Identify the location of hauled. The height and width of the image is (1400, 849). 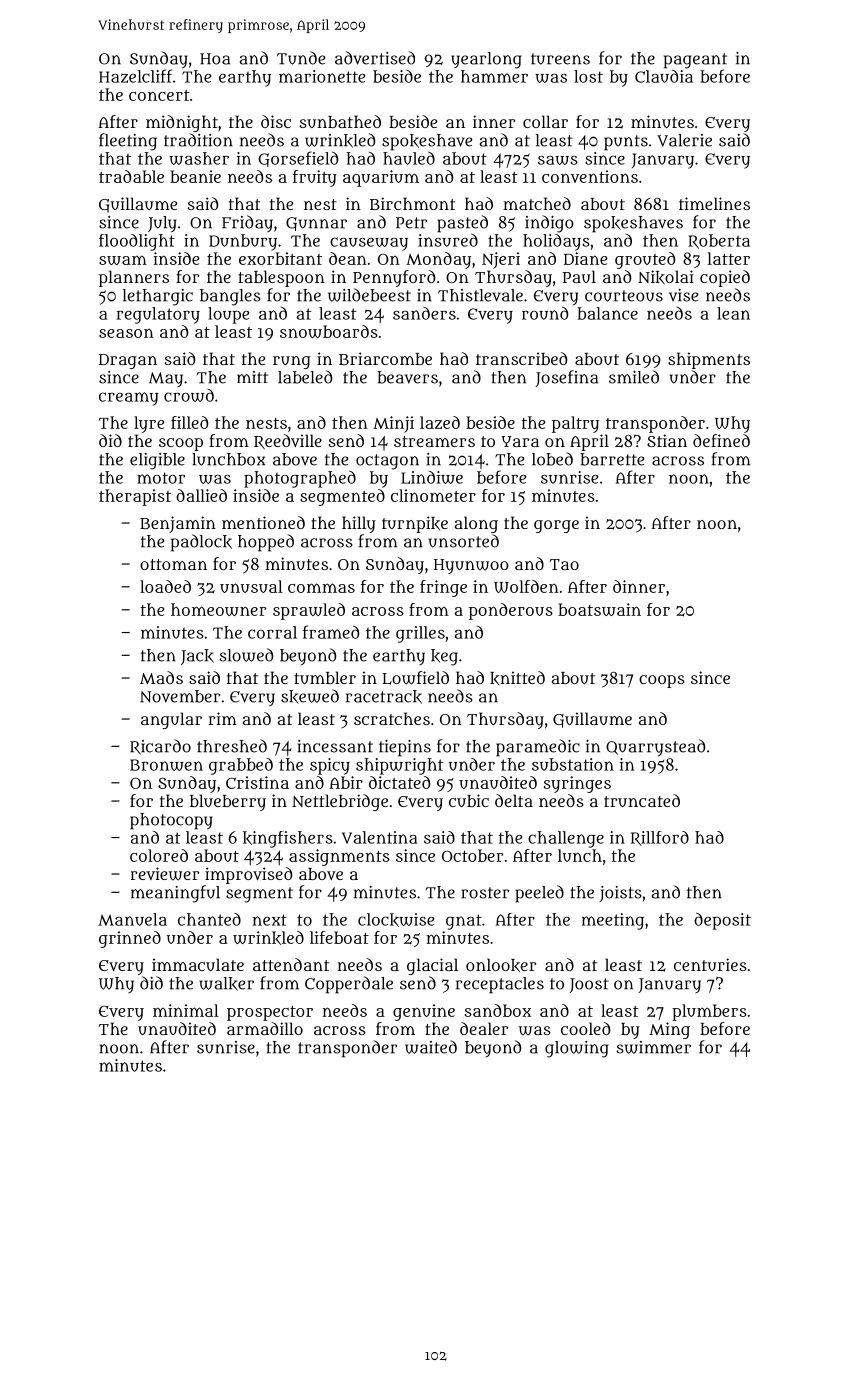
(409, 158).
